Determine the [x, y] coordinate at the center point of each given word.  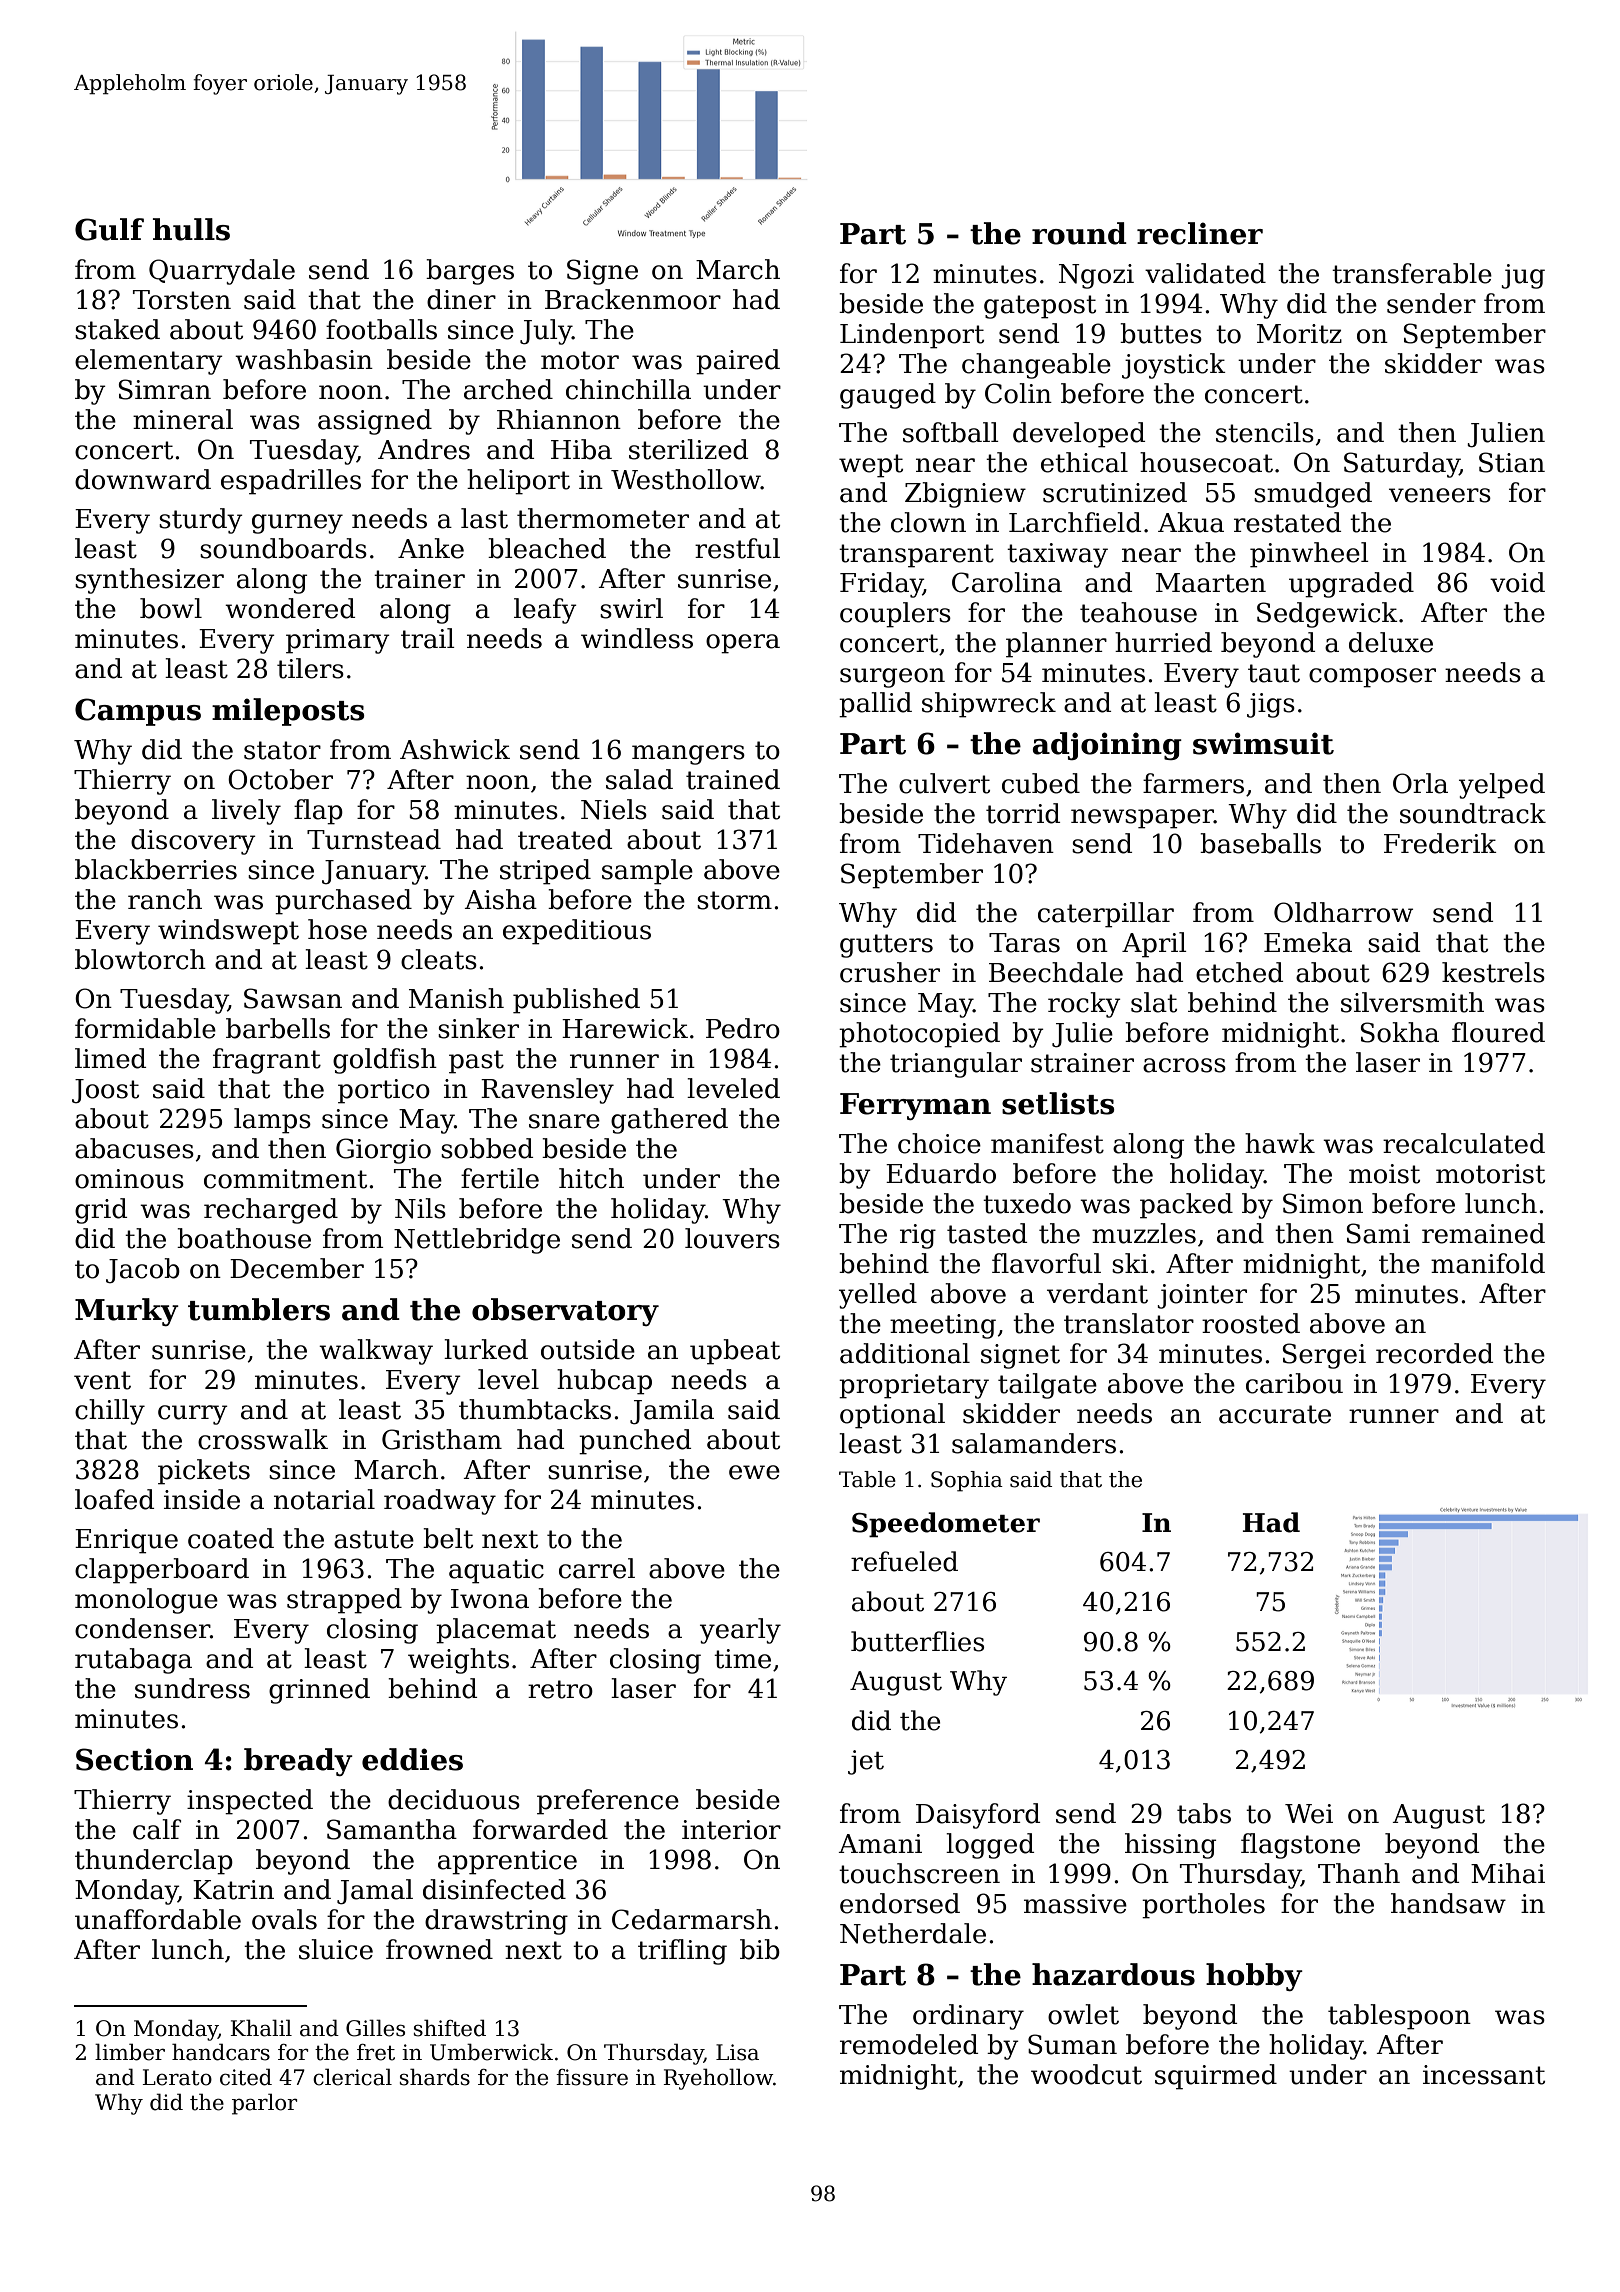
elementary [149, 362]
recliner [1200, 233]
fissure [592, 2077]
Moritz [1299, 334]
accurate [1275, 1414]
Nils [420, 1208]
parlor [264, 2104]
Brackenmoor [633, 299]
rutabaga [133, 1661]
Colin [1018, 393]
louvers [732, 1238]
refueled [904, 1561]
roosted [1251, 1323]
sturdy [201, 521]
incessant [1484, 2075]
